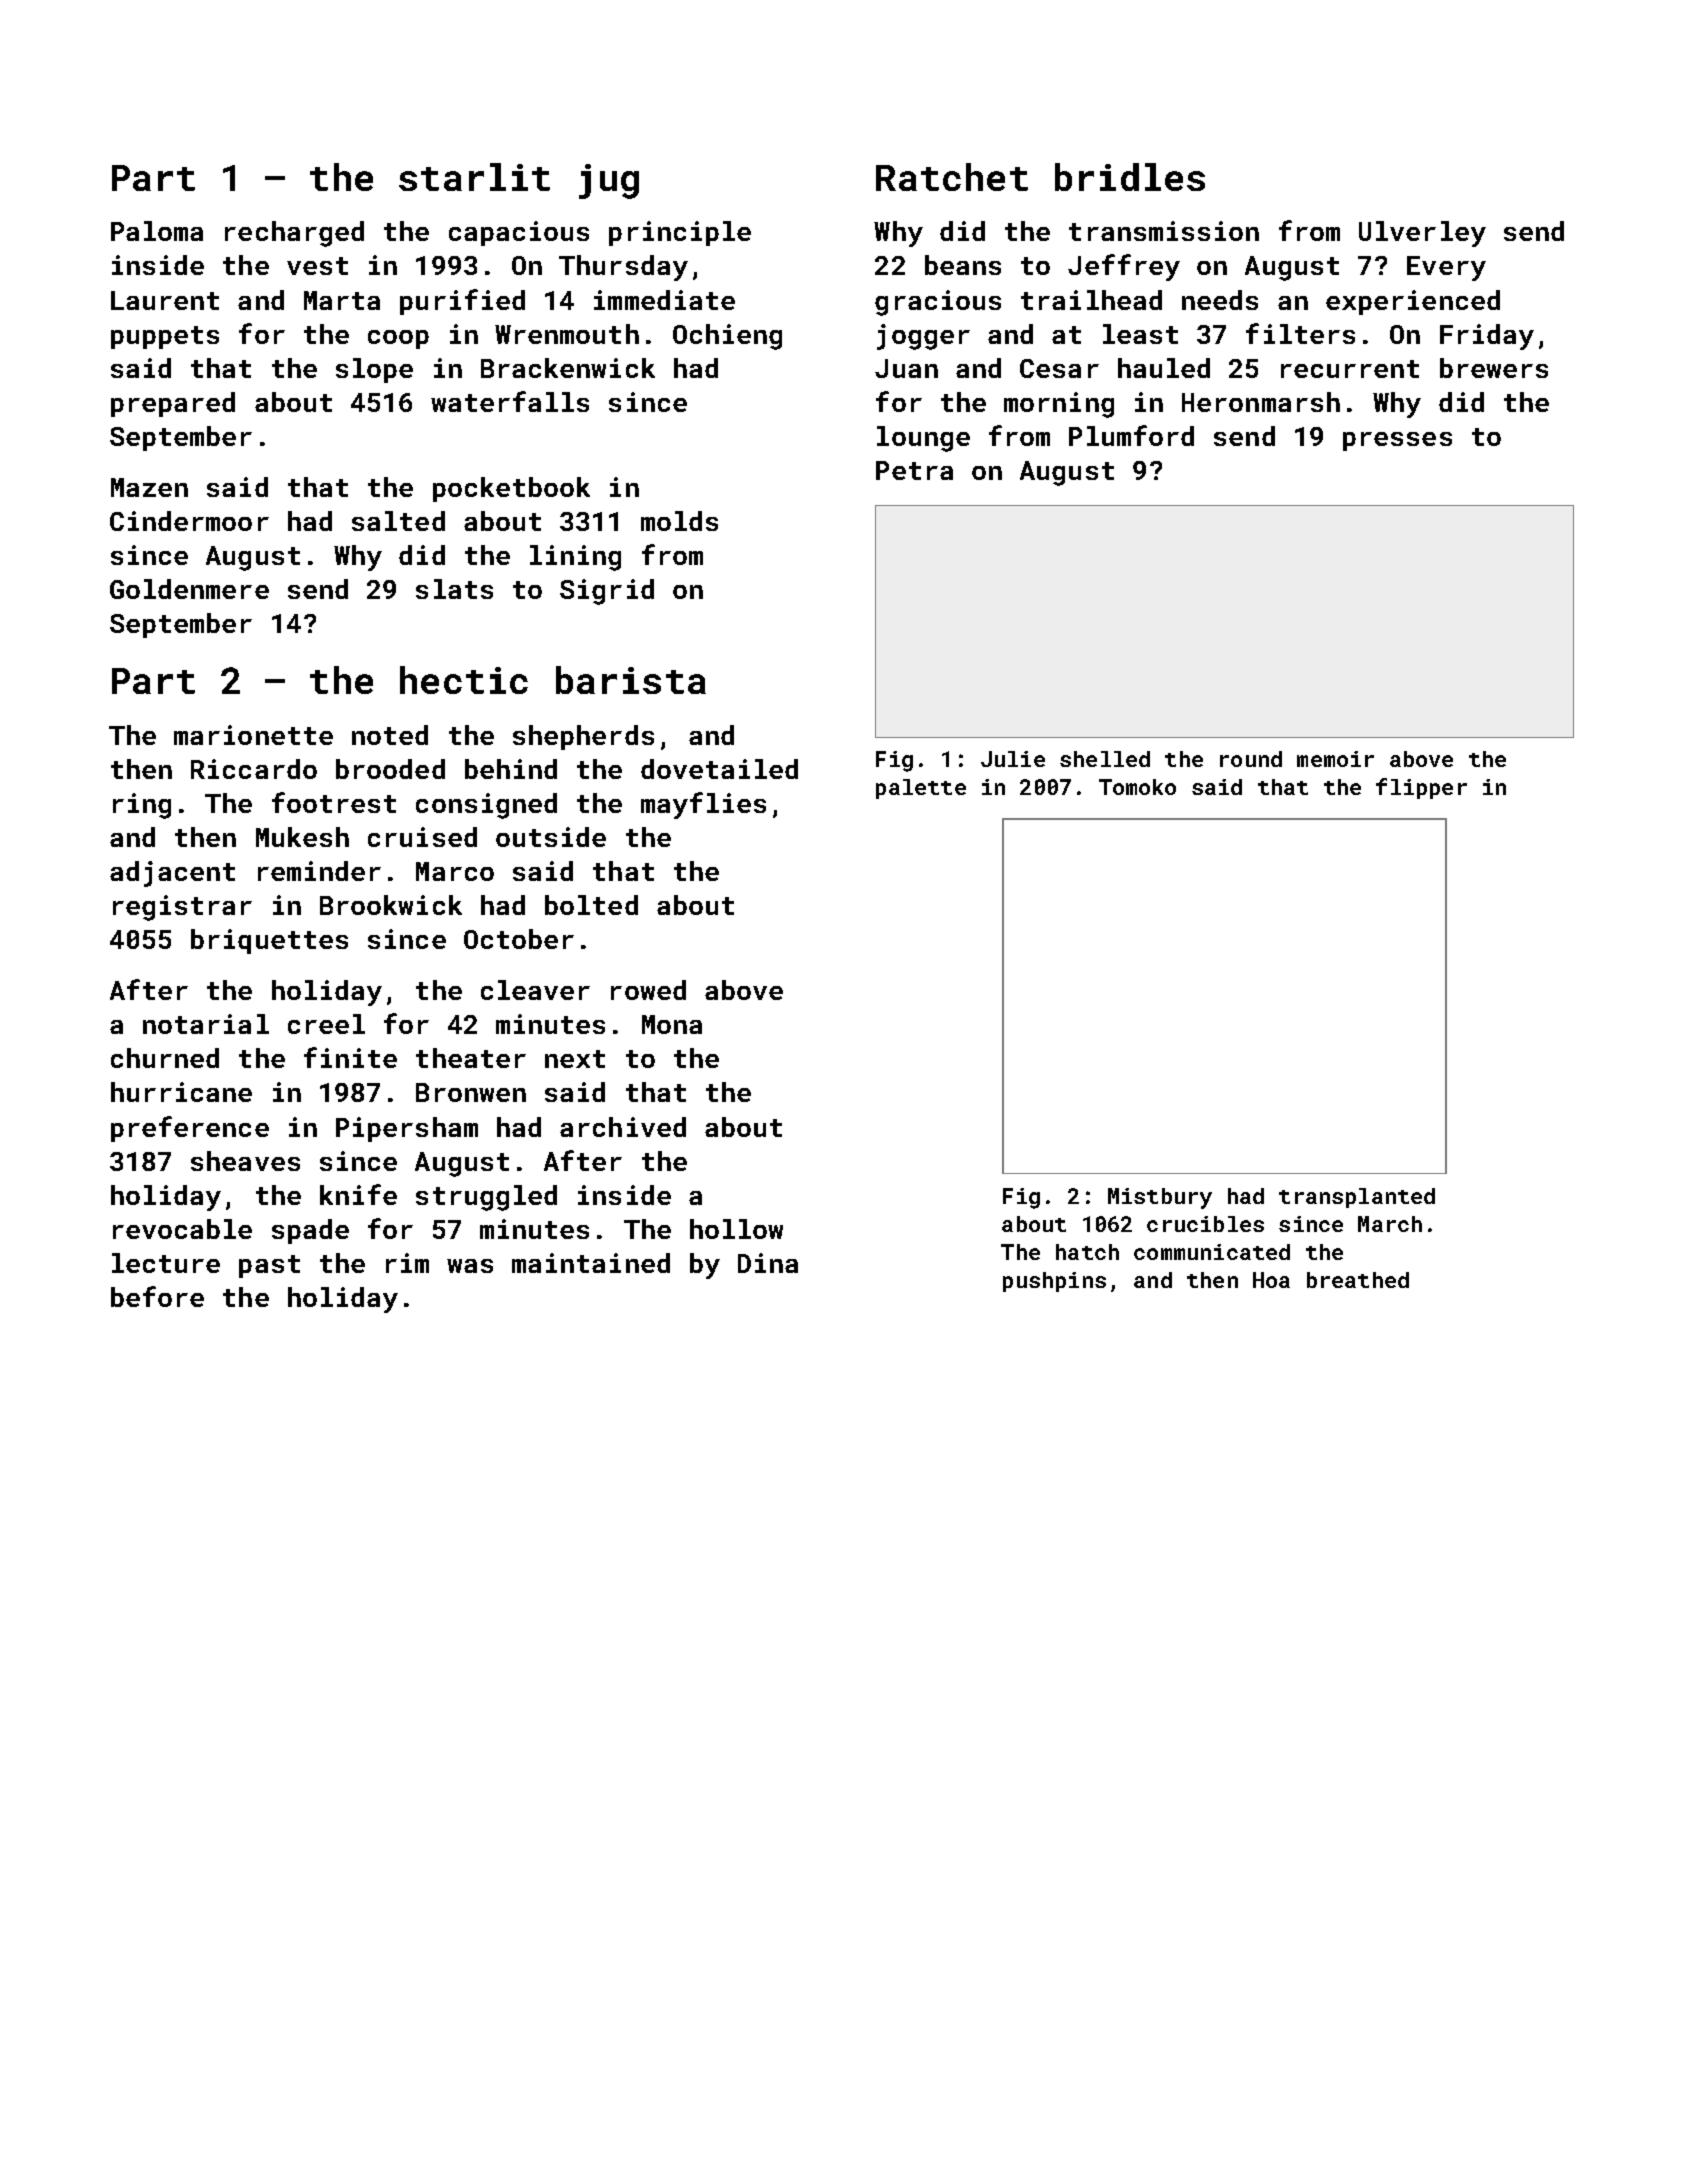 The width and height of the screenshot is (1683, 2178). Describe the element at coordinates (938, 303) in the screenshot. I see `gracious` at that location.
